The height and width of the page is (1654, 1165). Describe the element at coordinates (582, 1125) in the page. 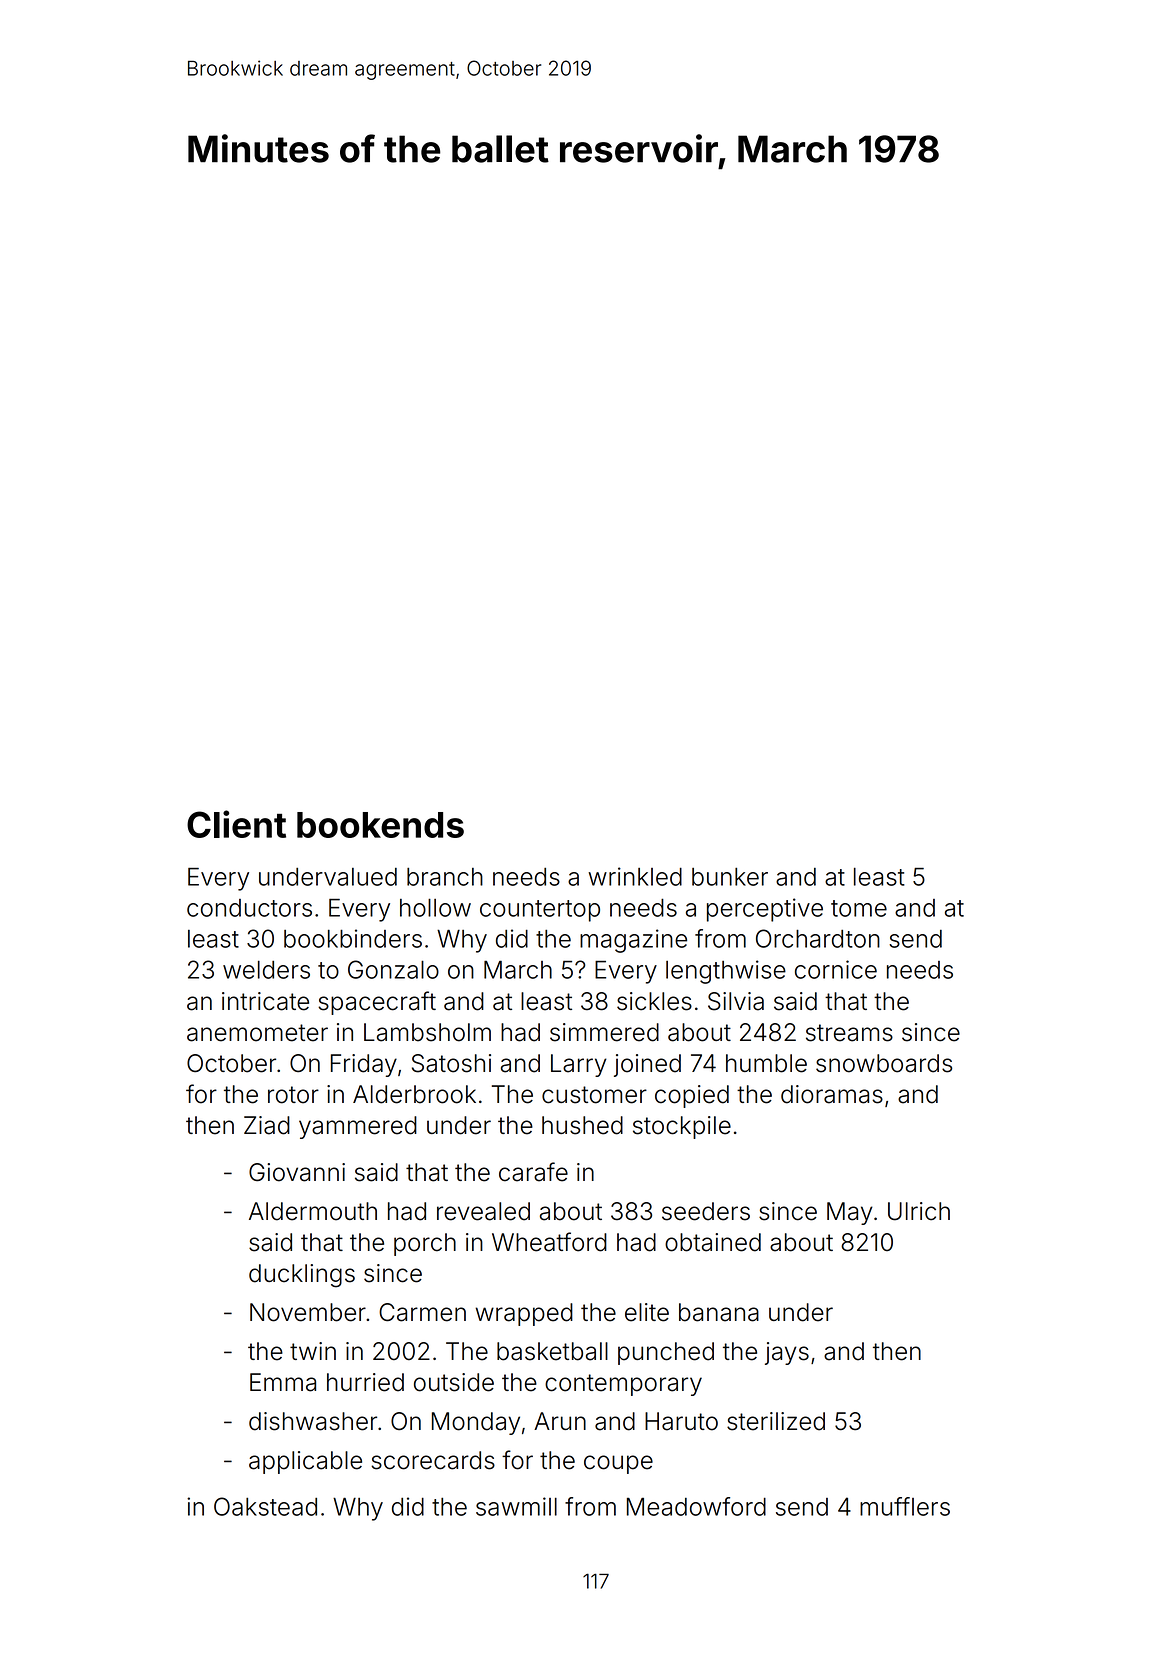

I see `hushed` at that location.
